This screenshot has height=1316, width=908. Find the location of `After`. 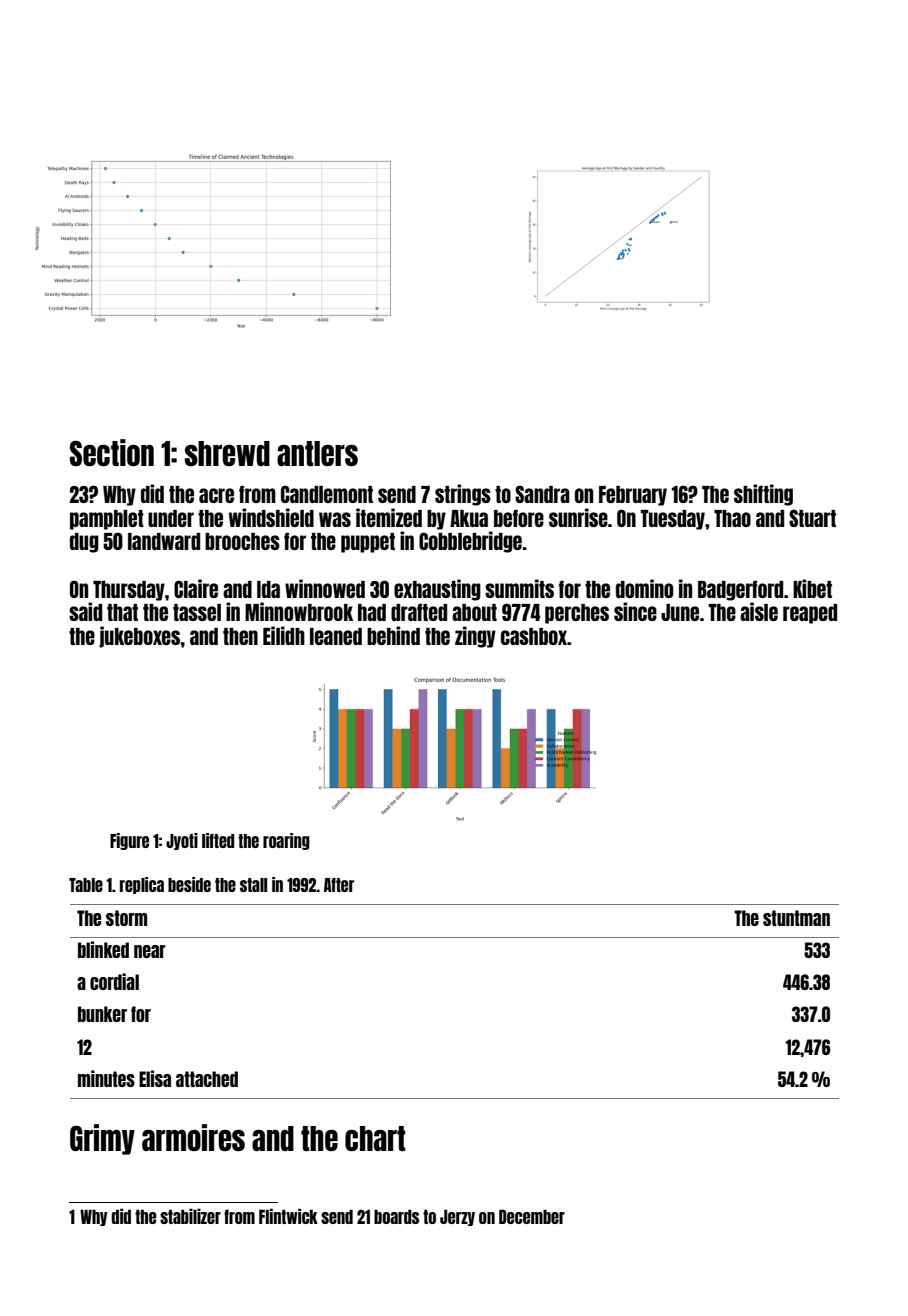

After is located at coordinates (339, 885).
